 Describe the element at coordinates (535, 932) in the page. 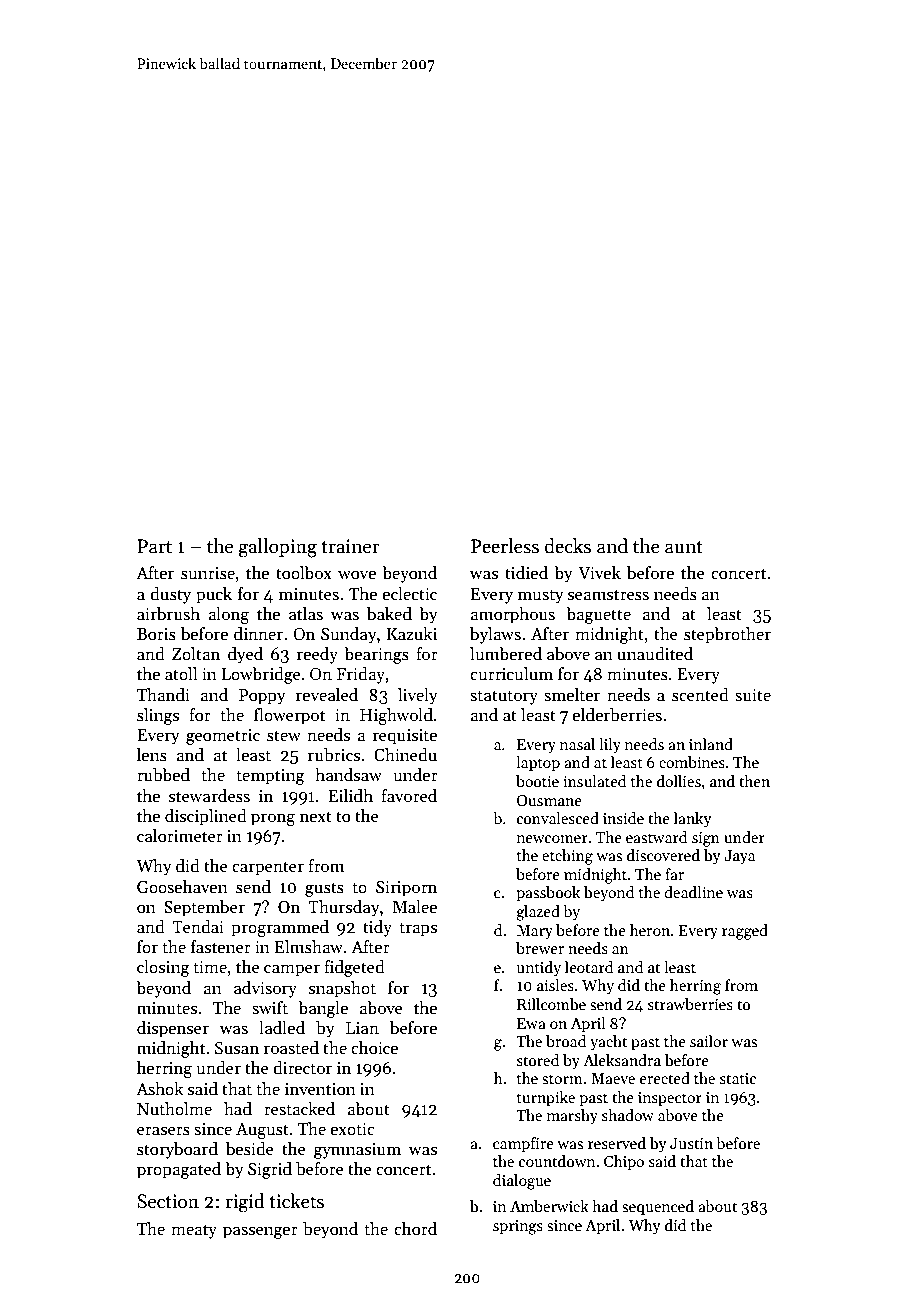

I see `Mary` at that location.
